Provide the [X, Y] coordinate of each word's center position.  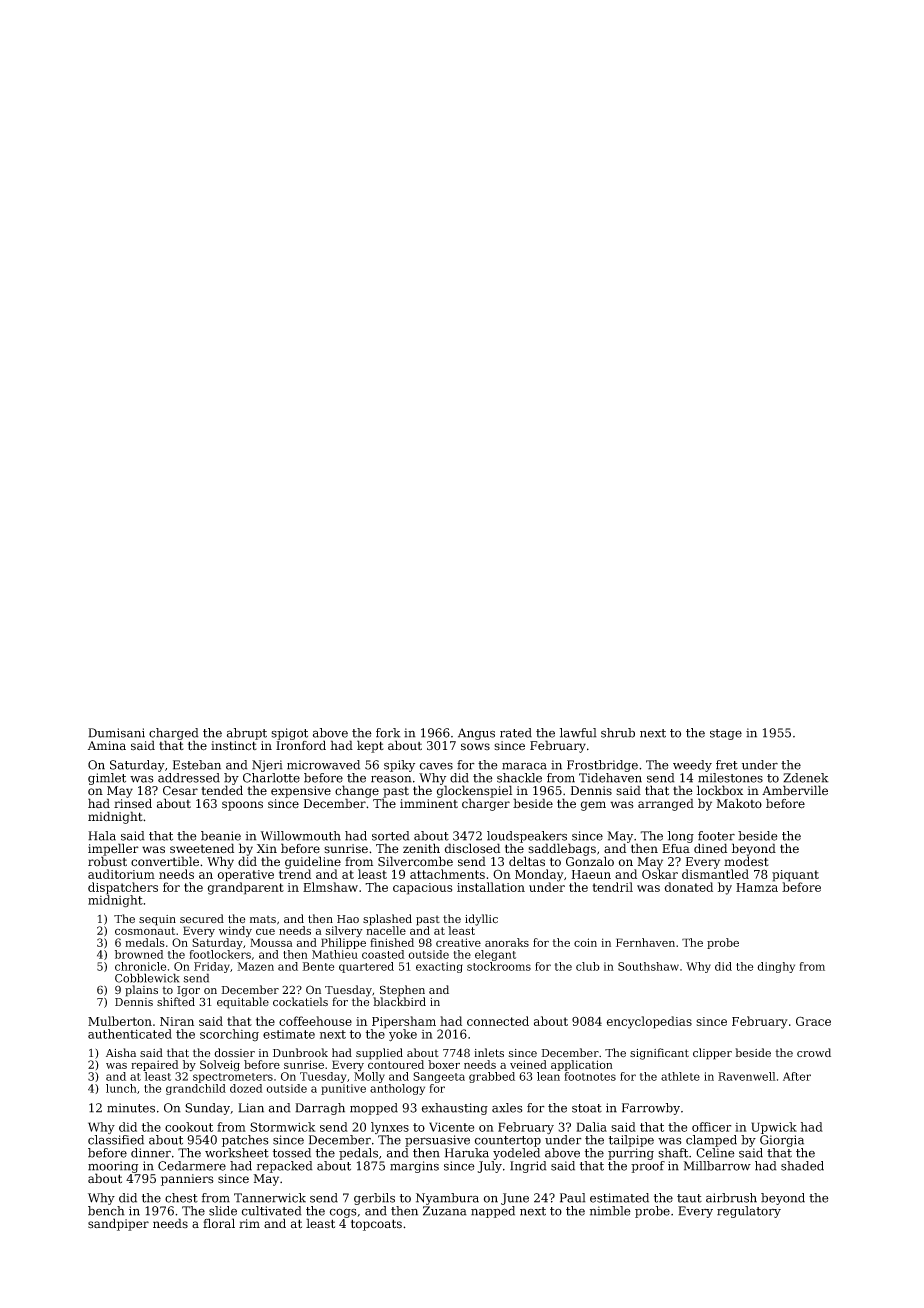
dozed [246, 1088]
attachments [447, 874]
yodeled [516, 1154]
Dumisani [116, 733]
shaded [802, 1166]
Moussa [271, 942]
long [681, 837]
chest [181, 1198]
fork [388, 733]
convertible [165, 861]
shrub [618, 733]
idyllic [481, 920]
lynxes [390, 1128]
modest [746, 861]
